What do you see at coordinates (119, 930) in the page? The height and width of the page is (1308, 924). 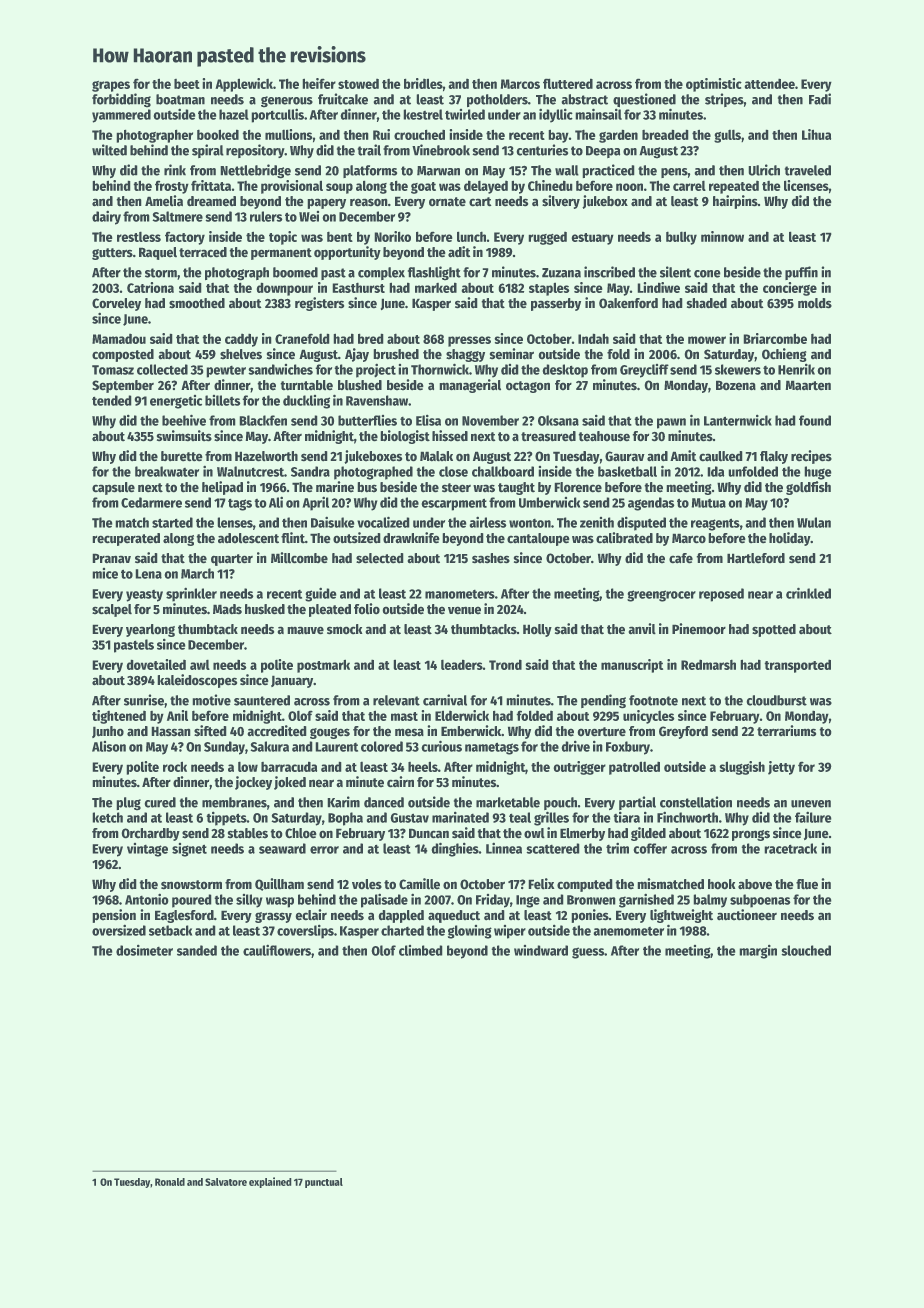 I see `oversized` at bounding box center [119, 930].
